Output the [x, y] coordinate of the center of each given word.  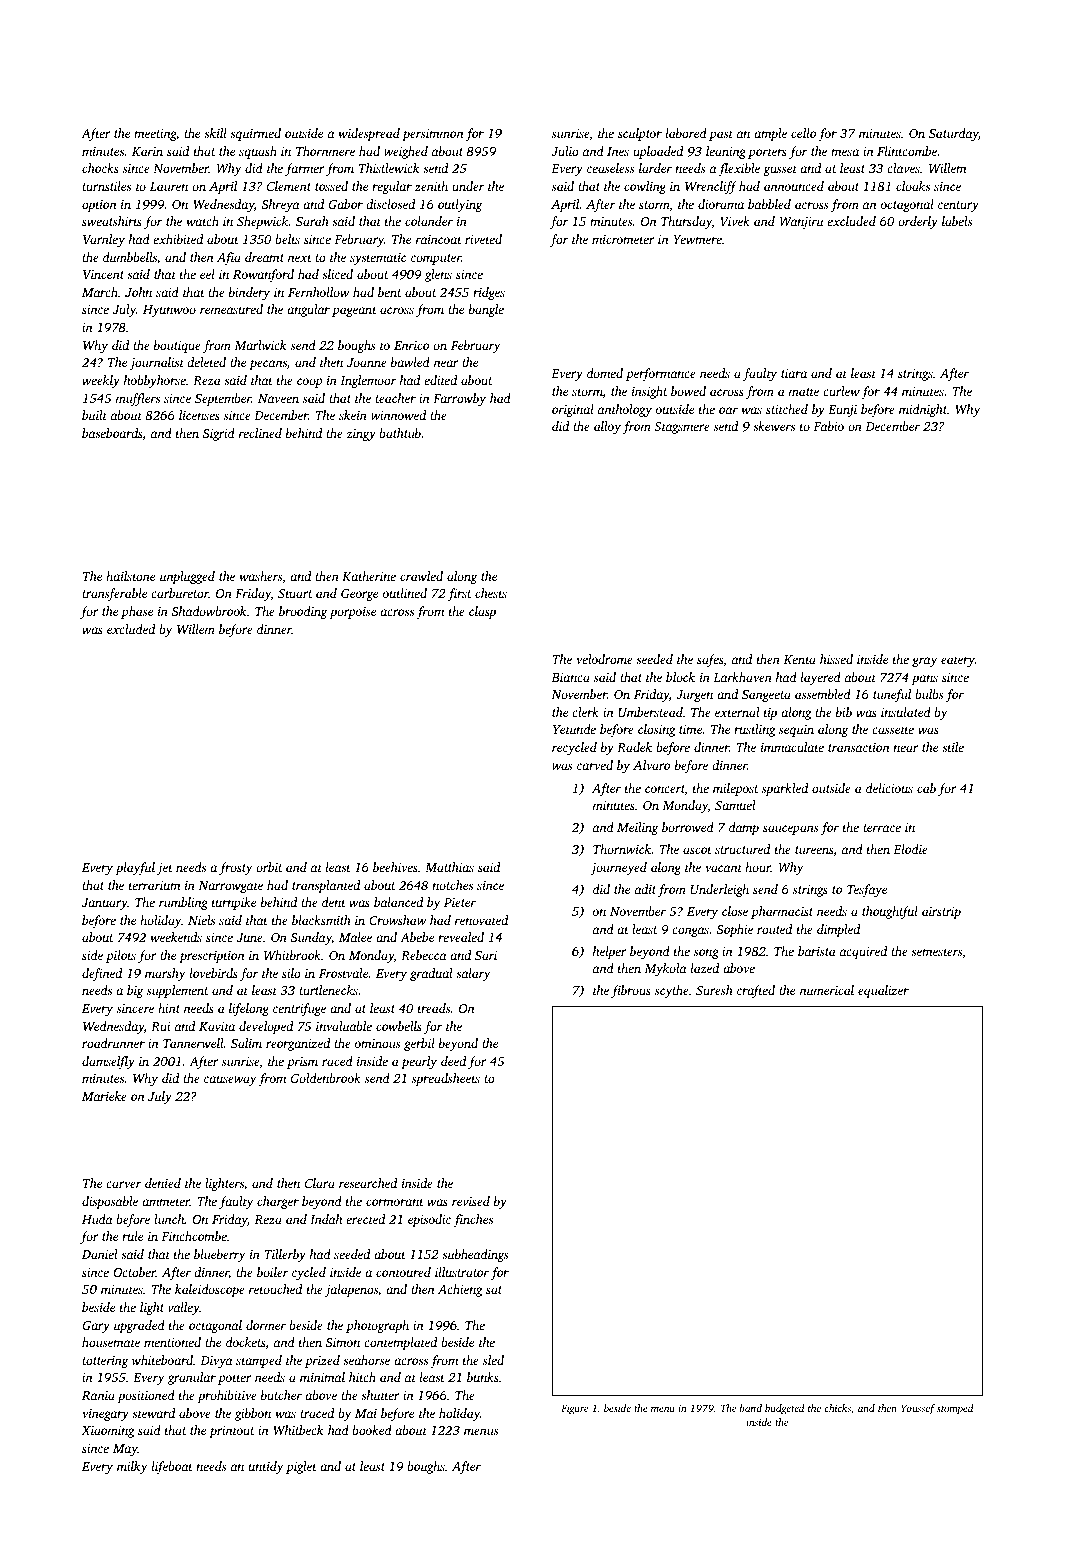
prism [302, 1063]
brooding [303, 612]
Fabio [828, 426]
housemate [111, 1342]
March [100, 292]
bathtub [400, 433]
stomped [955, 1409]
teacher [395, 398]
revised [471, 1201]
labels [957, 221]
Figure [574, 1409]
